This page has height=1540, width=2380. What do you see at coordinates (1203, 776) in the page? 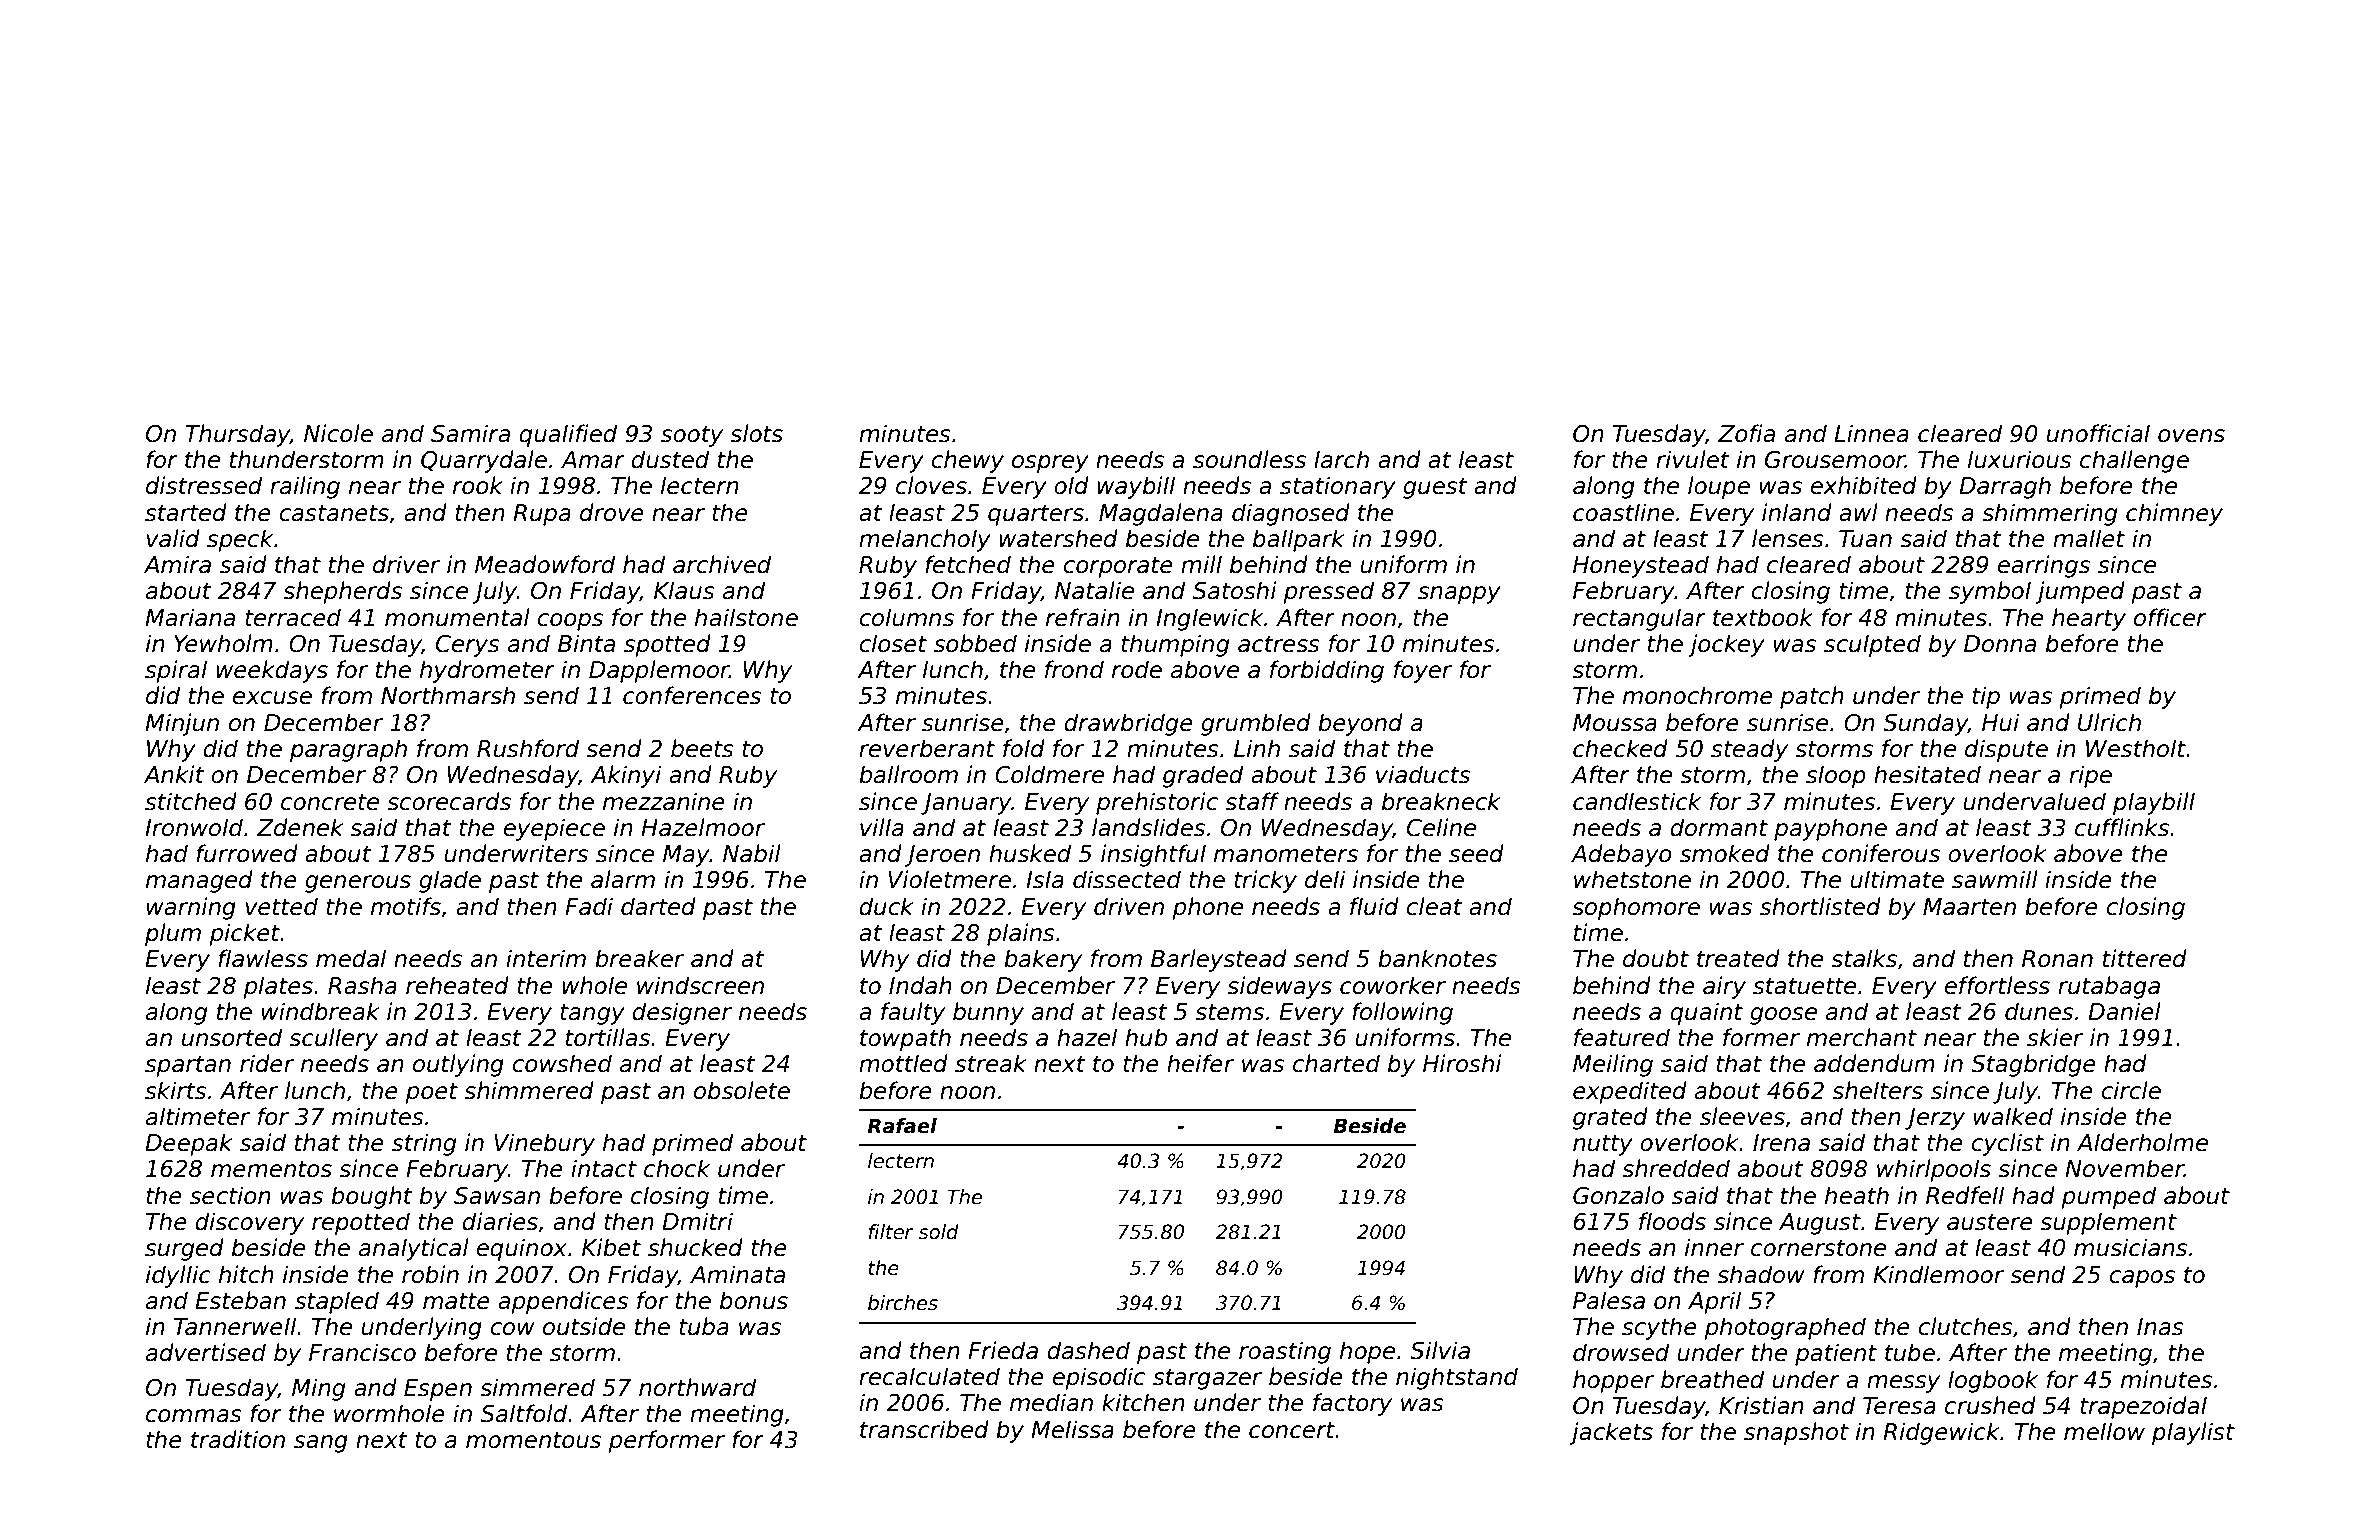
I see `graded` at bounding box center [1203, 776].
